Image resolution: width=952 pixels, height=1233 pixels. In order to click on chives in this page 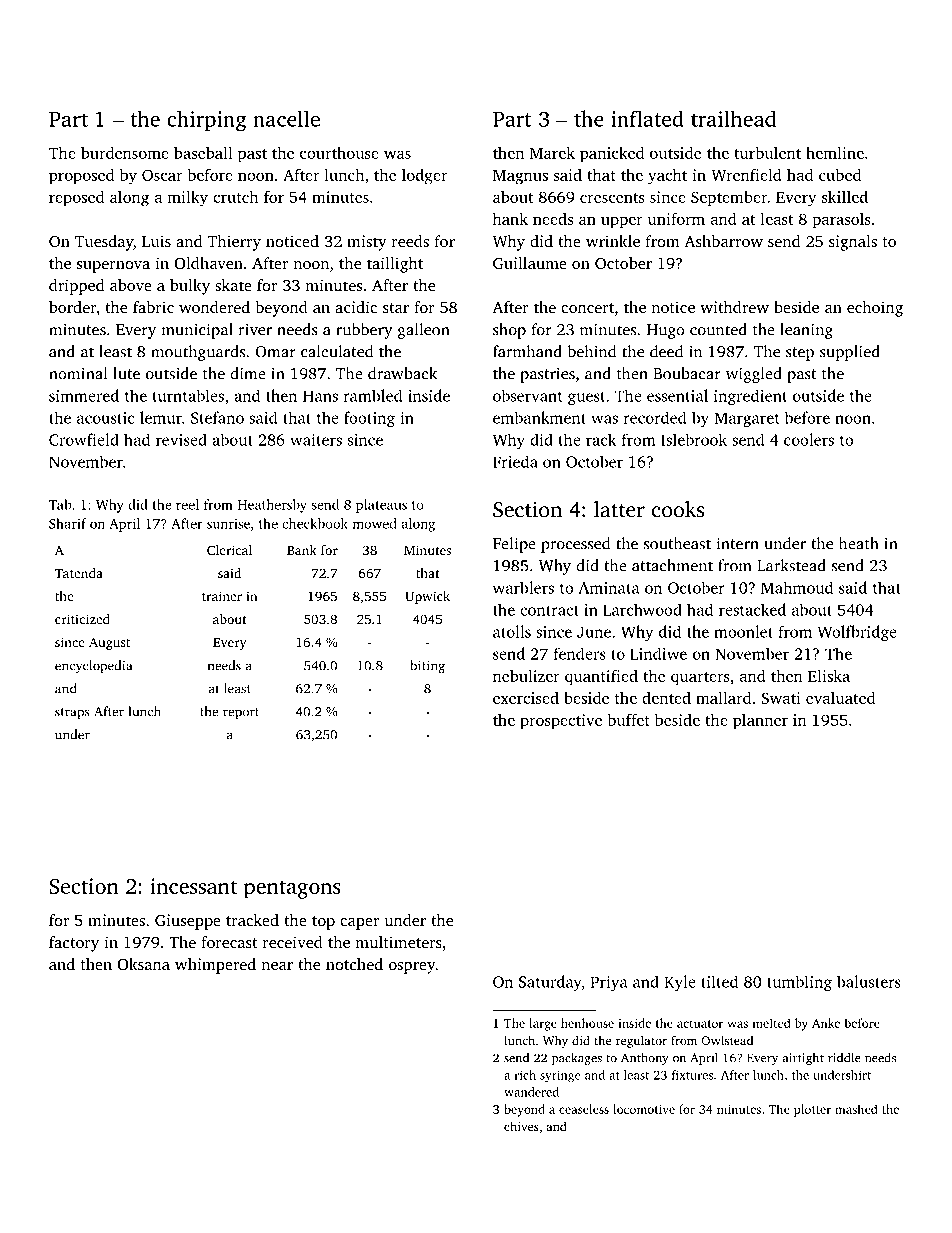, I will do `click(521, 1126)`.
